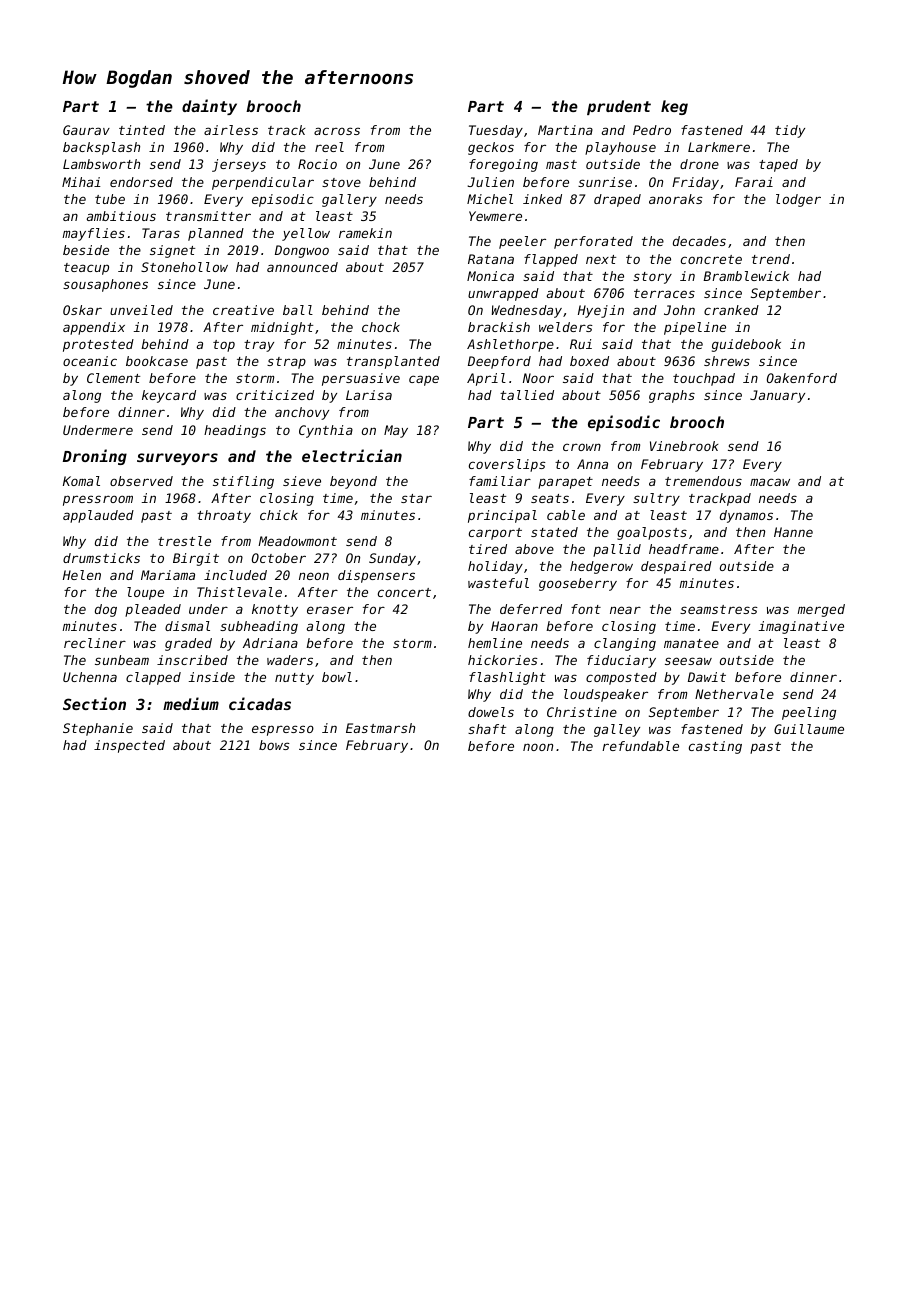 The width and height of the screenshot is (908, 1316). I want to click on chock, so click(381, 327).
